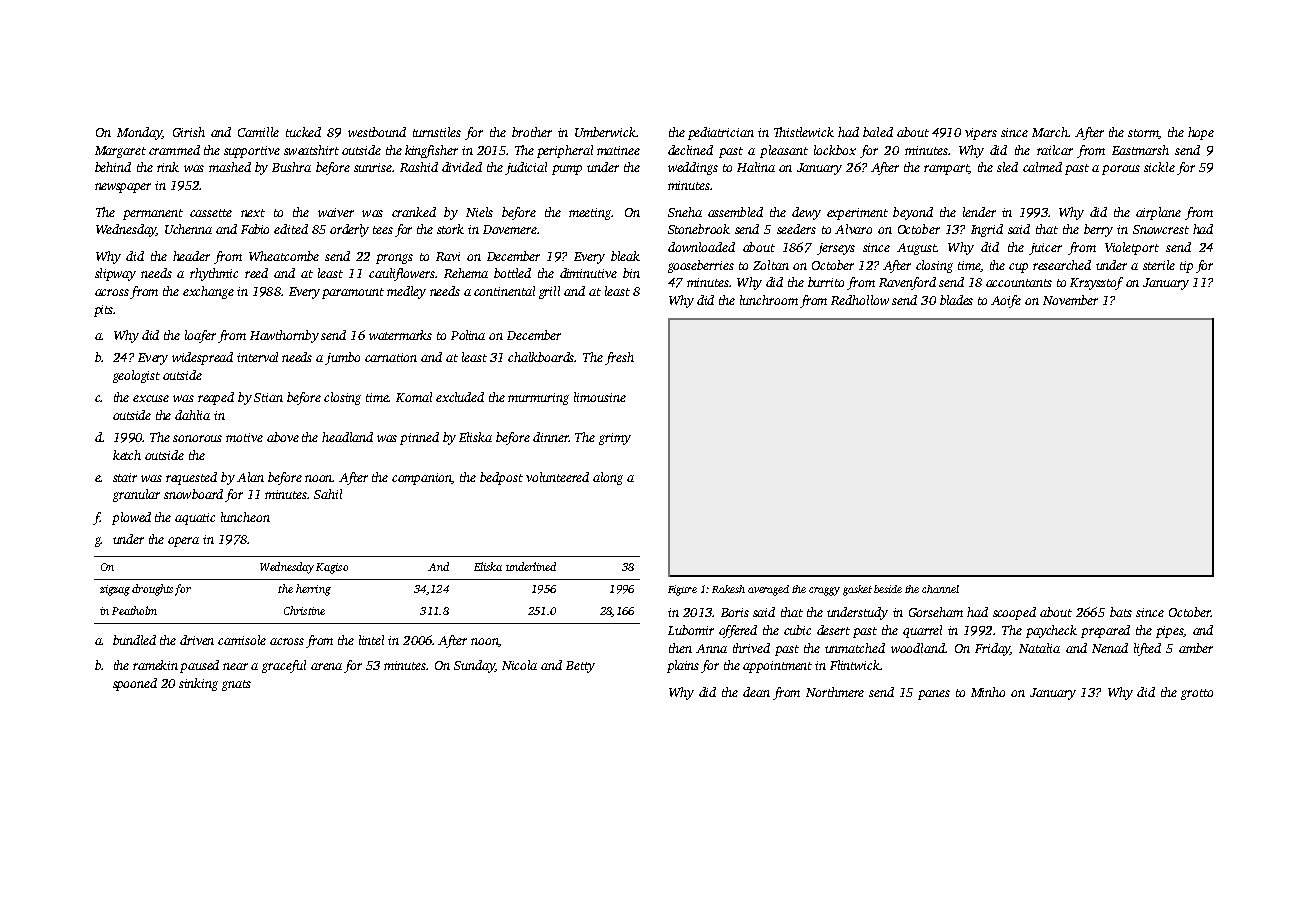  Describe the element at coordinates (189, 132) in the screenshot. I see `Girish` at that location.
